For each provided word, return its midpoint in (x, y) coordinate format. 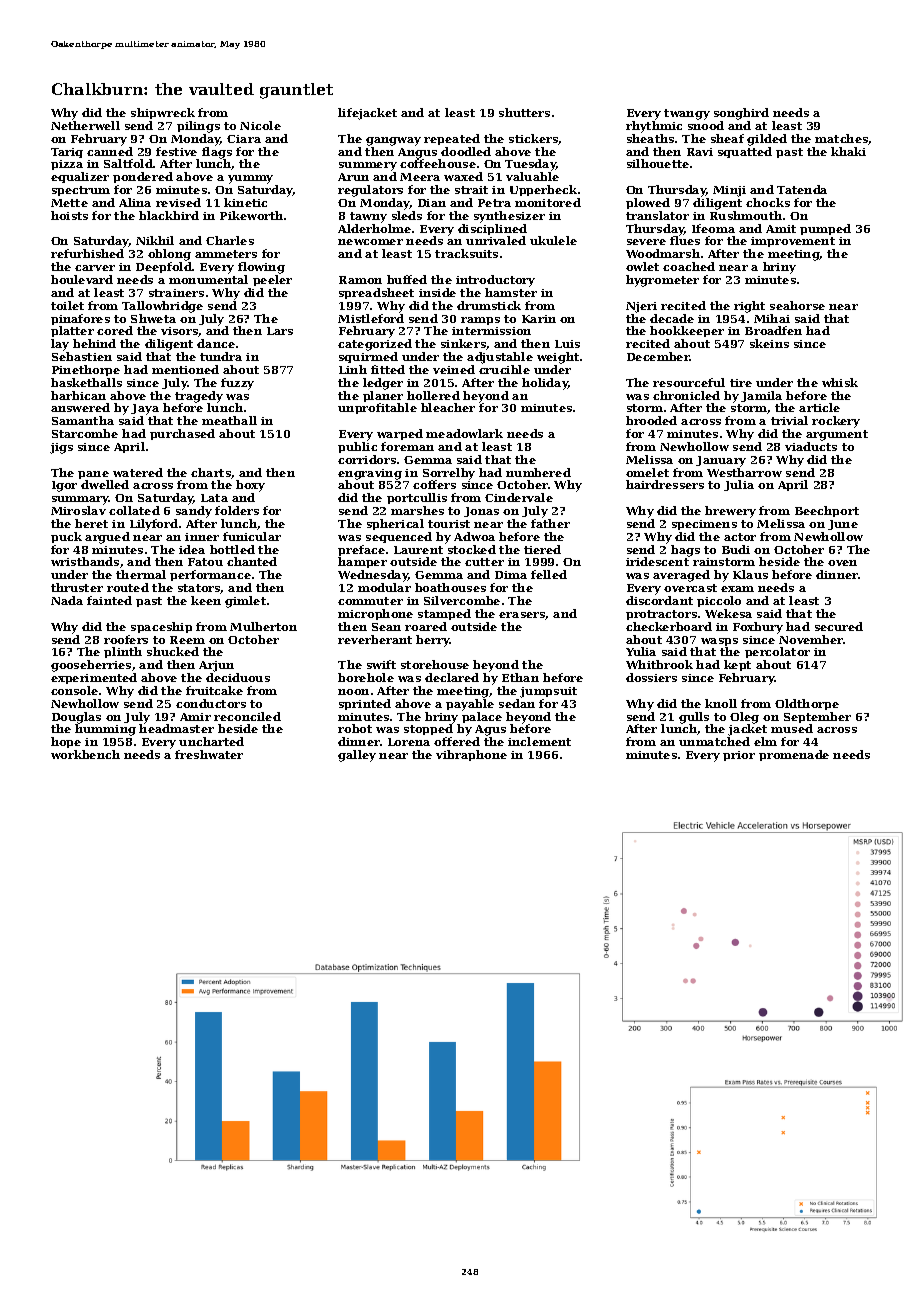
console (74, 690)
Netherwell (85, 125)
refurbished (87, 253)
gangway (393, 141)
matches (841, 138)
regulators (370, 191)
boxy (250, 486)
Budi (736, 549)
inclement (539, 741)
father (550, 523)
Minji (729, 191)
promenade (794, 755)
